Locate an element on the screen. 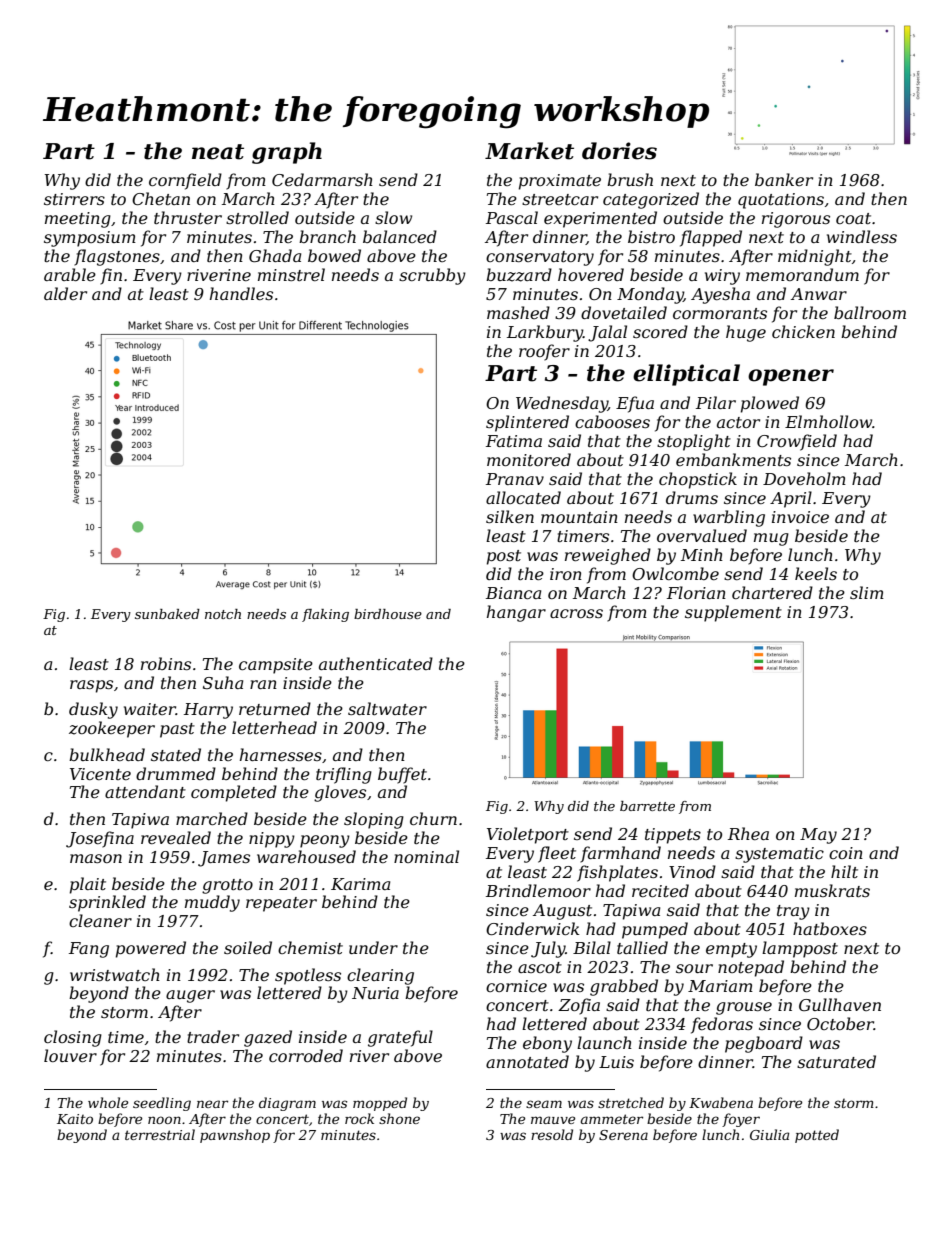 This screenshot has height=1233, width=952. campsite is located at coordinates (276, 666).
